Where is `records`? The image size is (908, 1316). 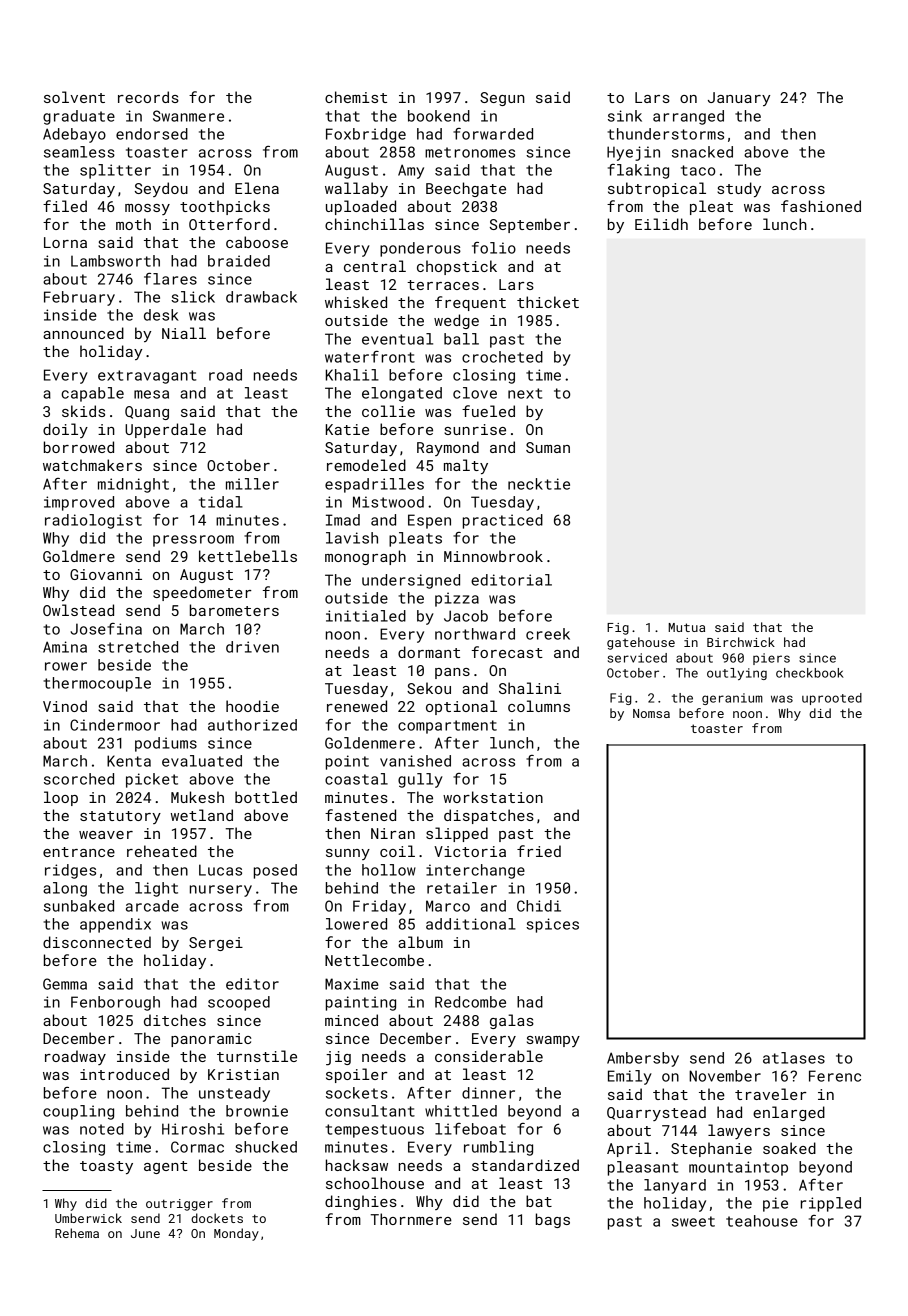
records is located at coordinates (148, 97).
